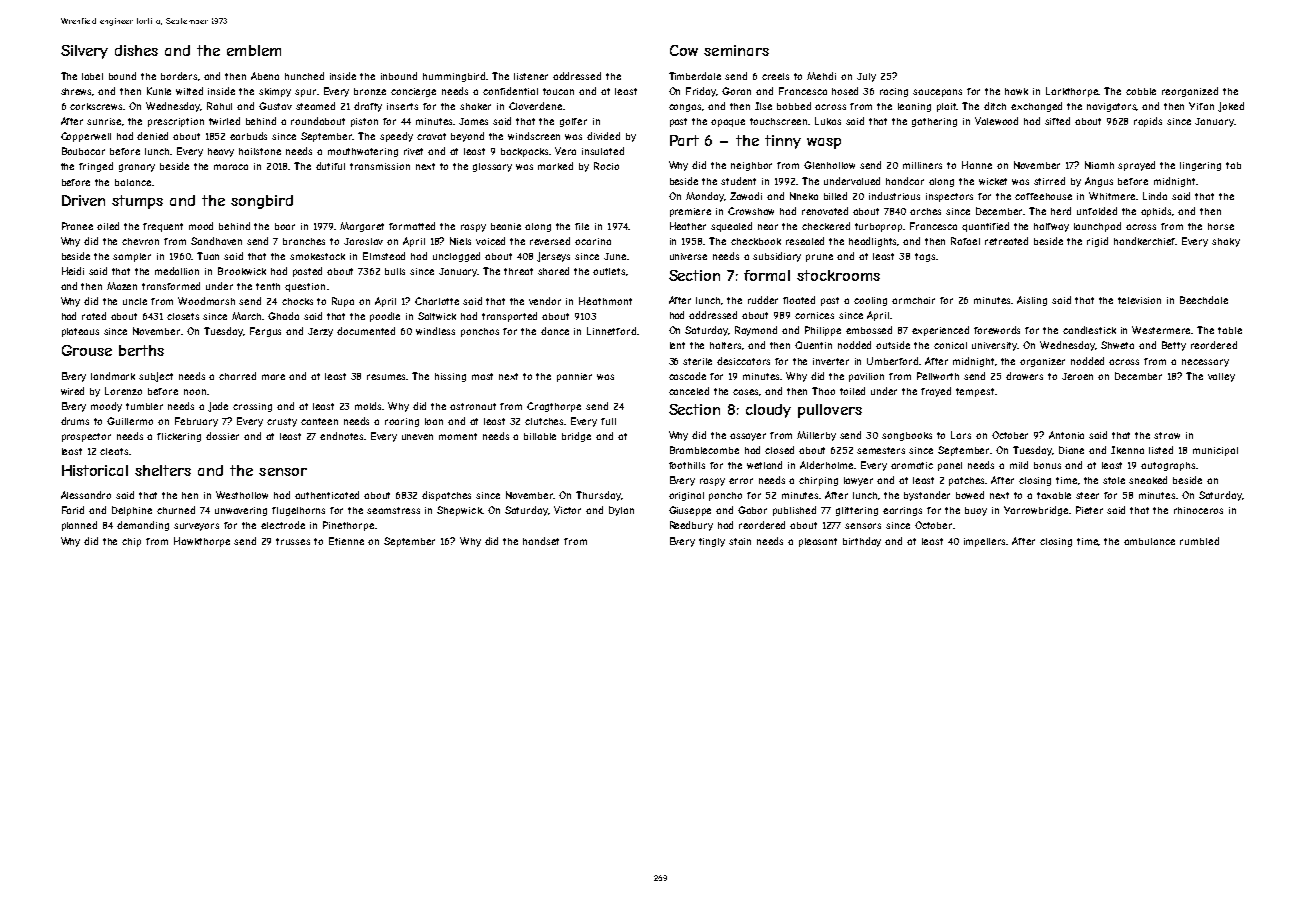 The width and height of the screenshot is (1308, 924). What do you see at coordinates (740, 541) in the screenshot?
I see `stain` at bounding box center [740, 541].
